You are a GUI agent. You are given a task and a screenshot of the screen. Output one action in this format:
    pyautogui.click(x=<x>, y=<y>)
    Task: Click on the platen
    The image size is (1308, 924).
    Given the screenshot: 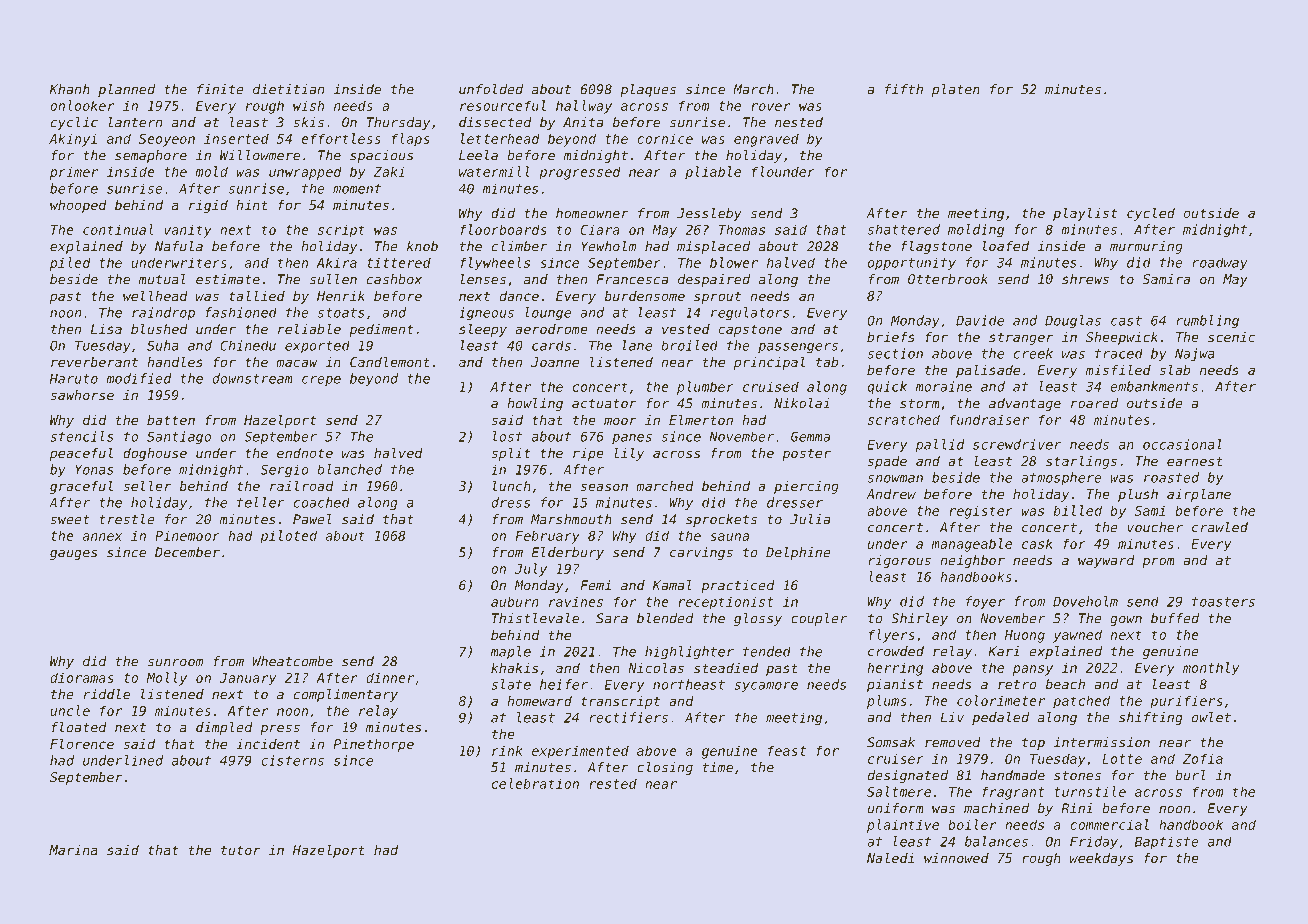 What is the action you would take?
    pyautogui.click(x=956, y=90)
